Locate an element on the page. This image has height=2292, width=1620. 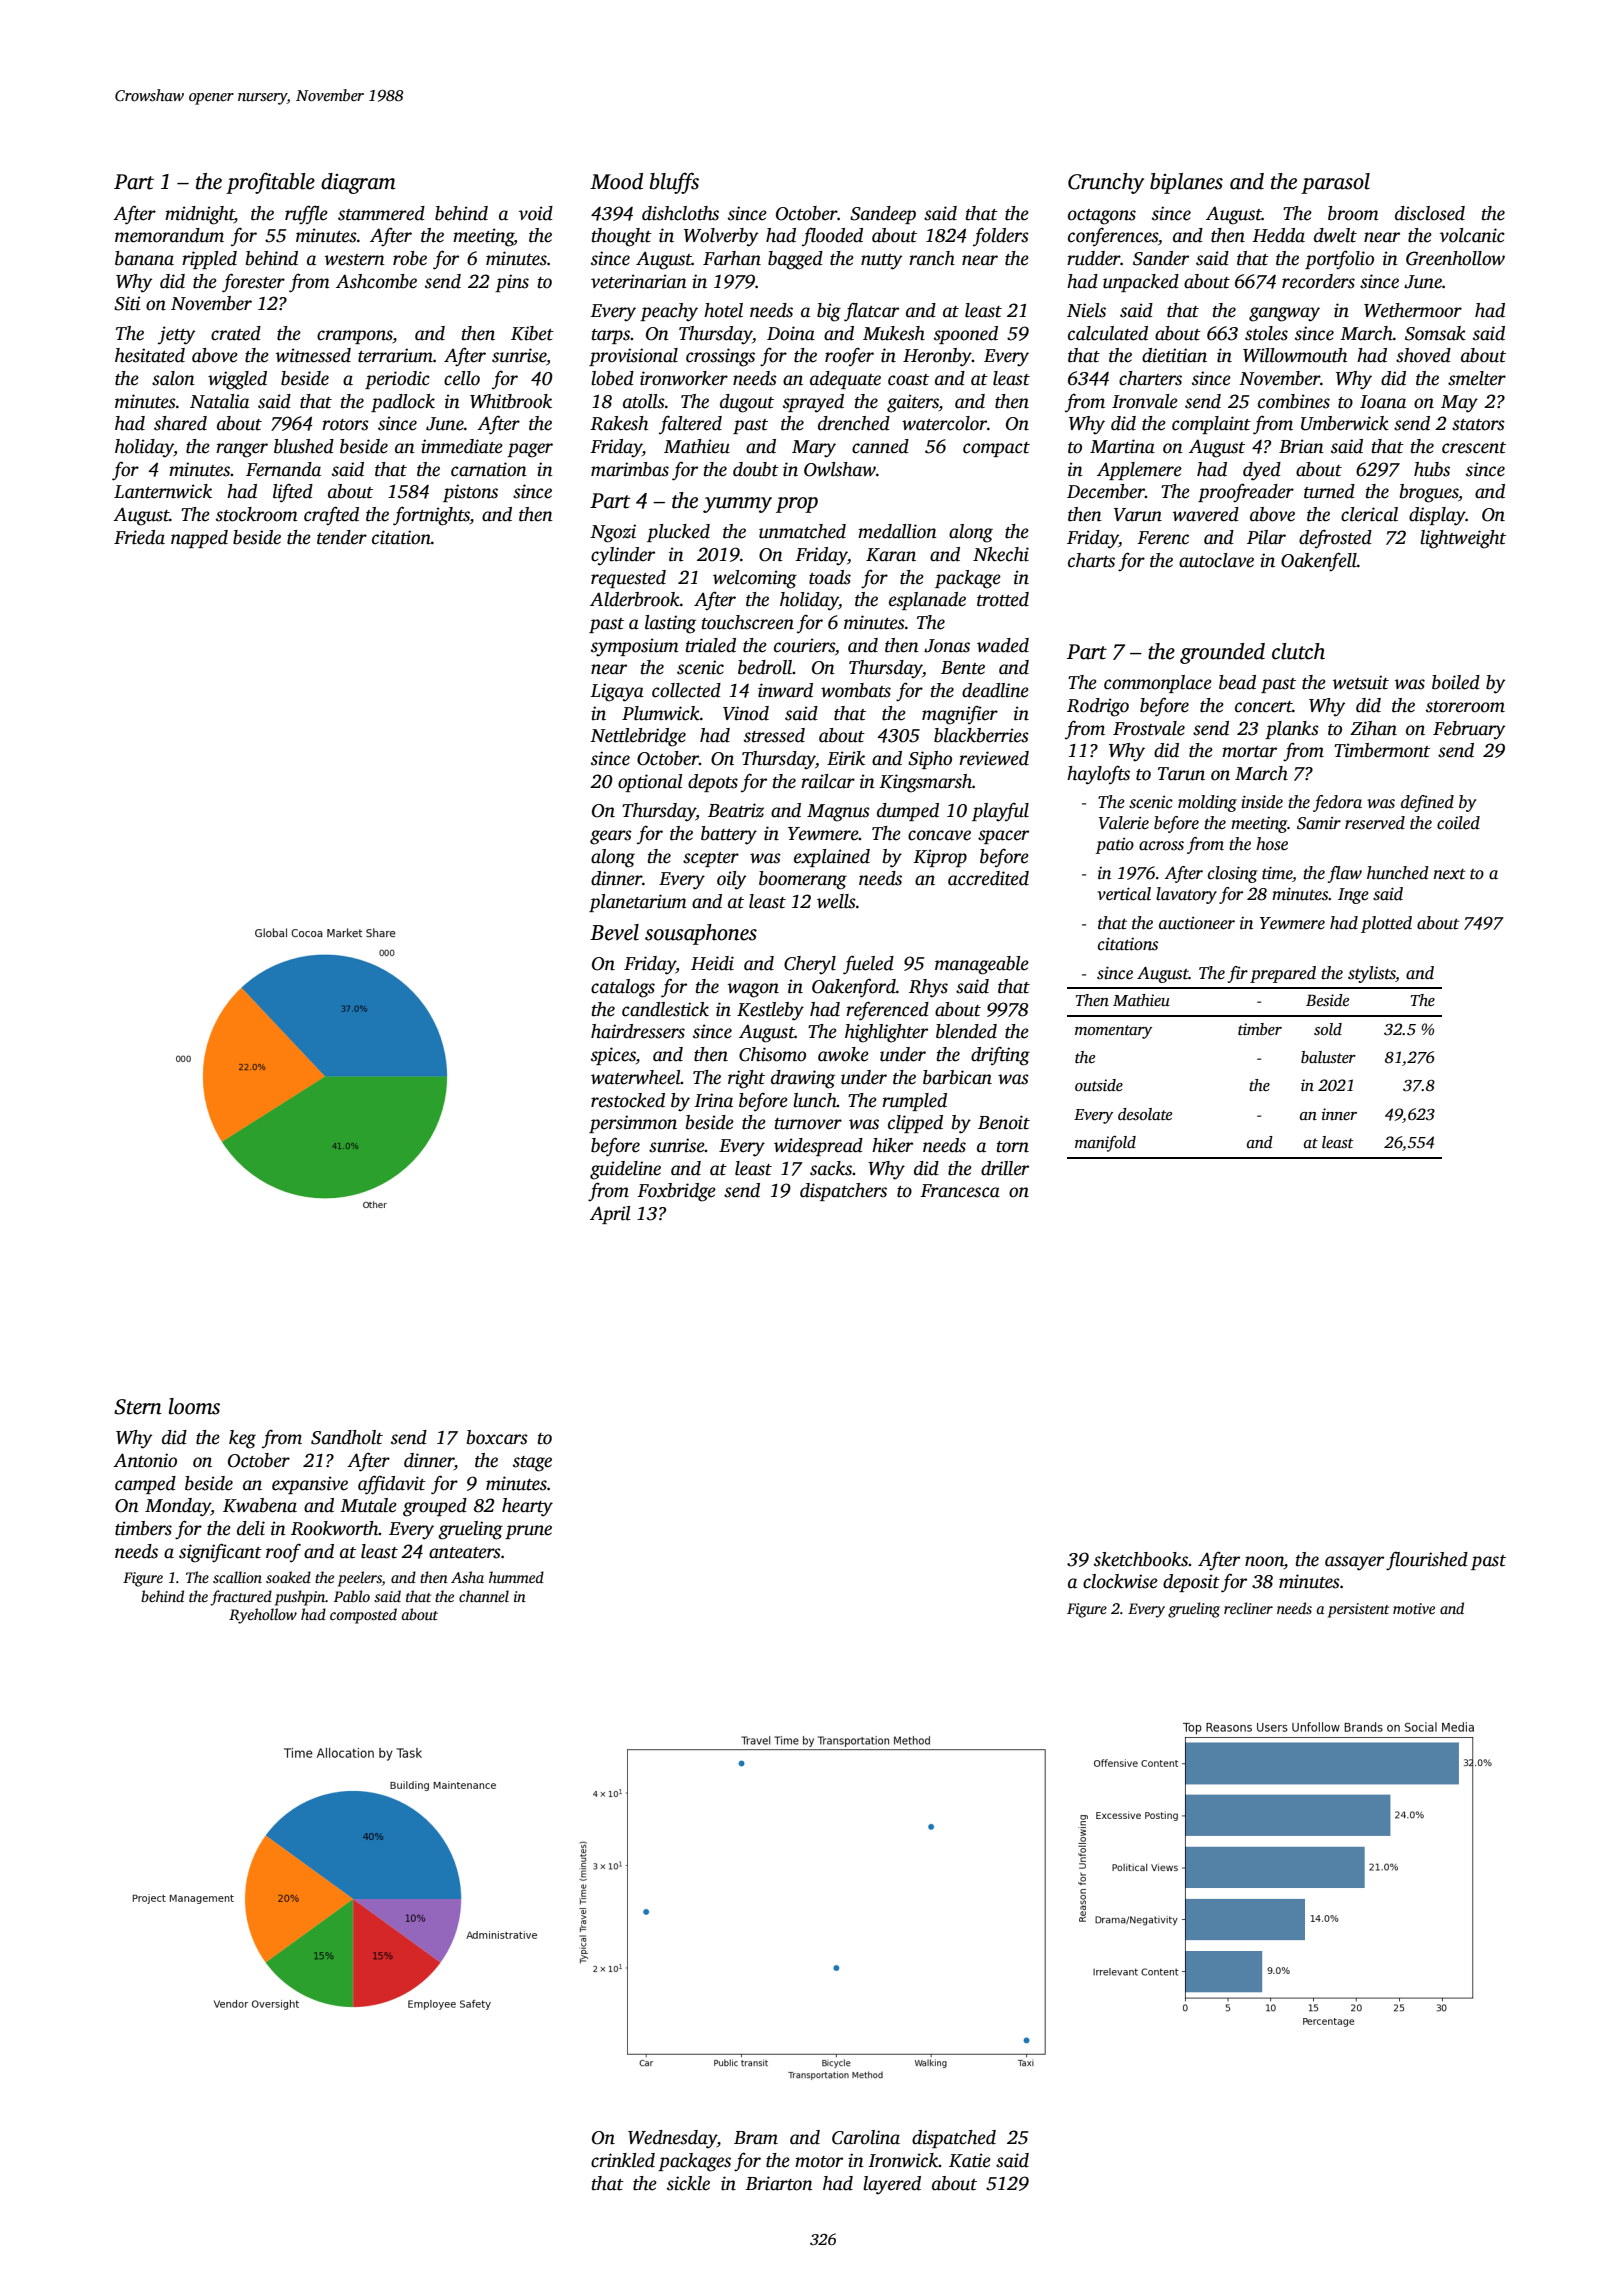
jetty is located at coordinates (176, 335).
